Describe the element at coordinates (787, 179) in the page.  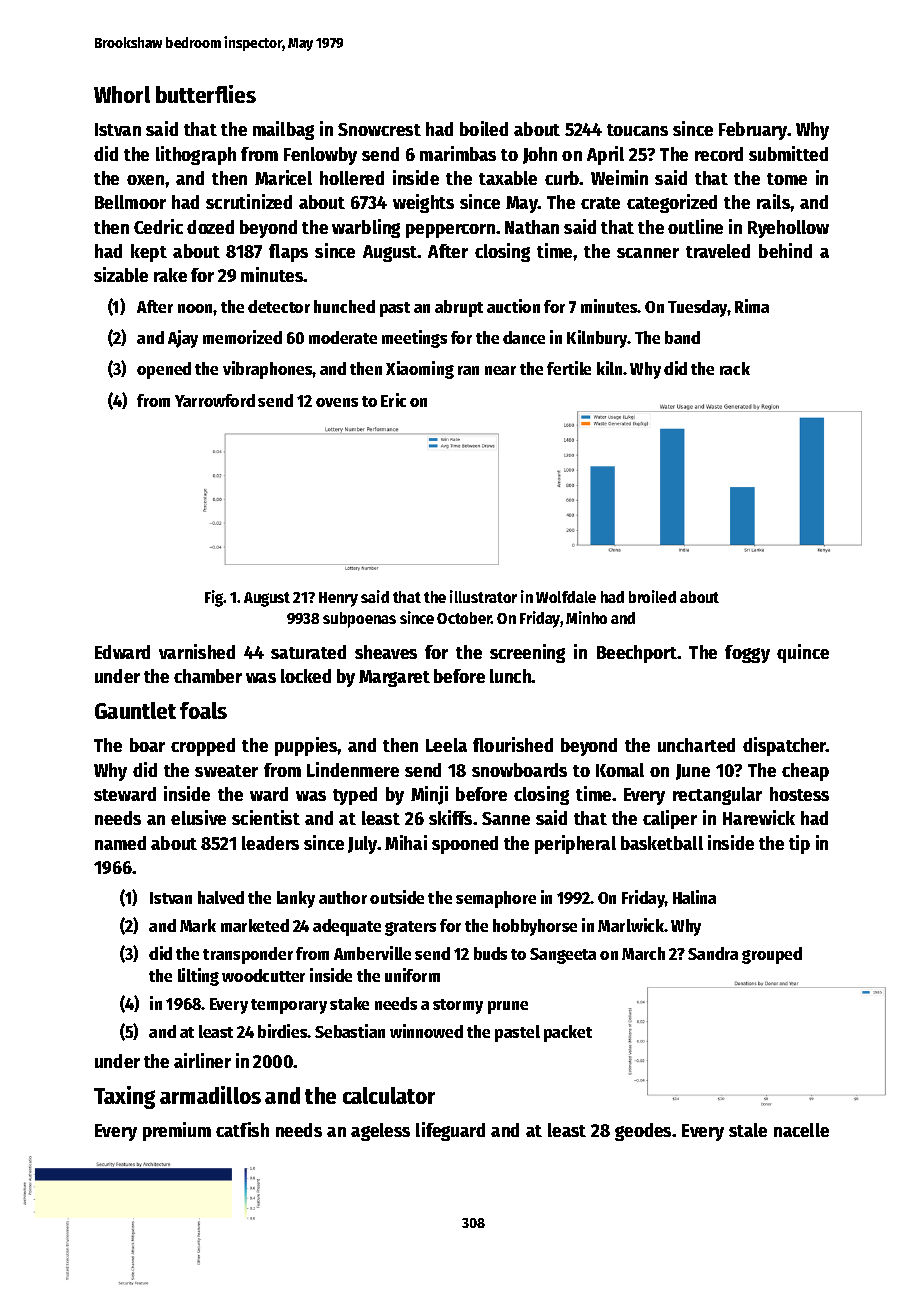
I see `tome` at that location.
